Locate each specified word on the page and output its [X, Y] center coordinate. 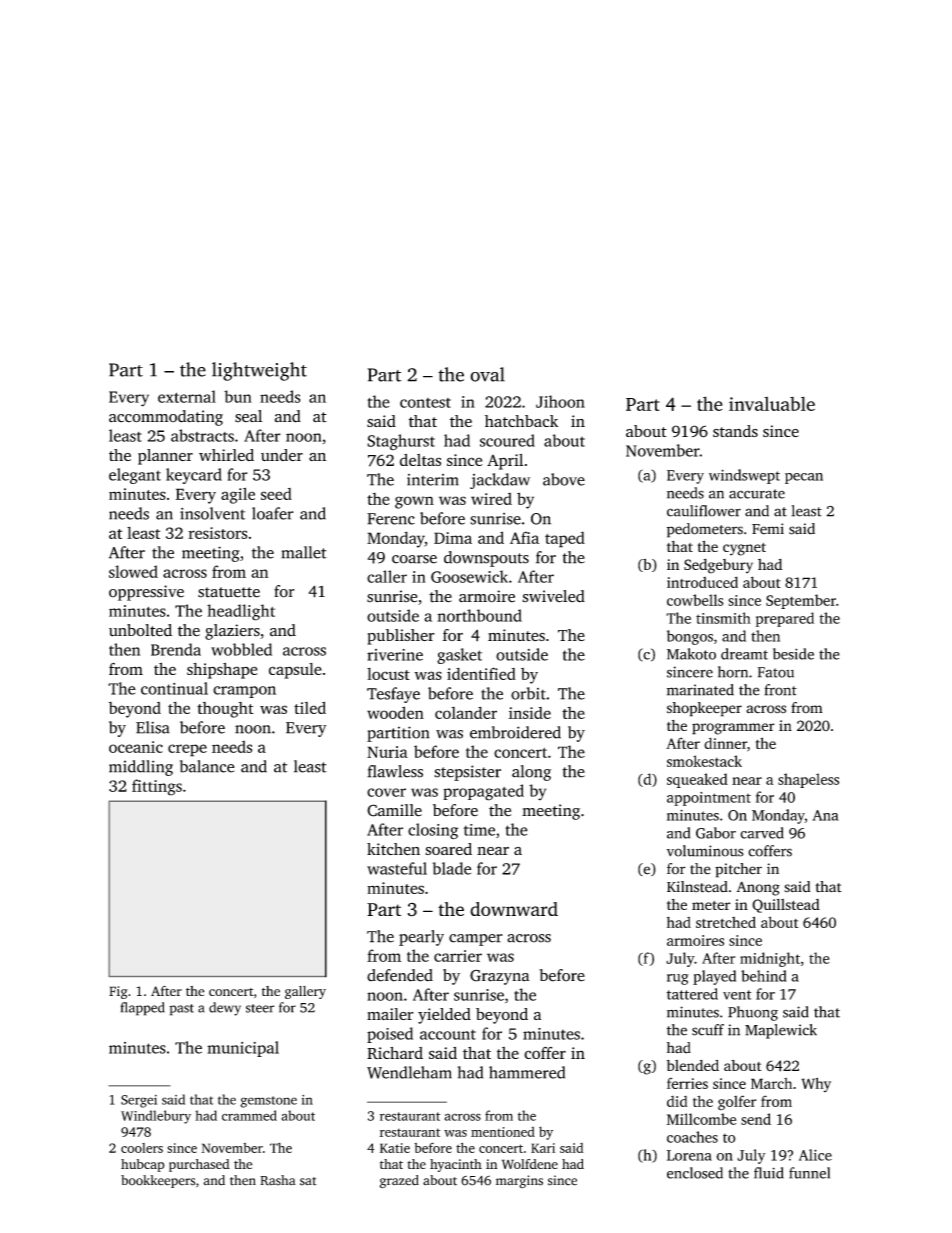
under [282, 455]
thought [225, 710]
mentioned [503, 1132]
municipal [243, 1049]
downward [514, 909]
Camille [394, 810]
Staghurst [401, 442]
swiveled [553, 596]
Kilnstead [697, 887]
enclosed [695, 1173]
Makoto [691, 654]
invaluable [772, 403]
